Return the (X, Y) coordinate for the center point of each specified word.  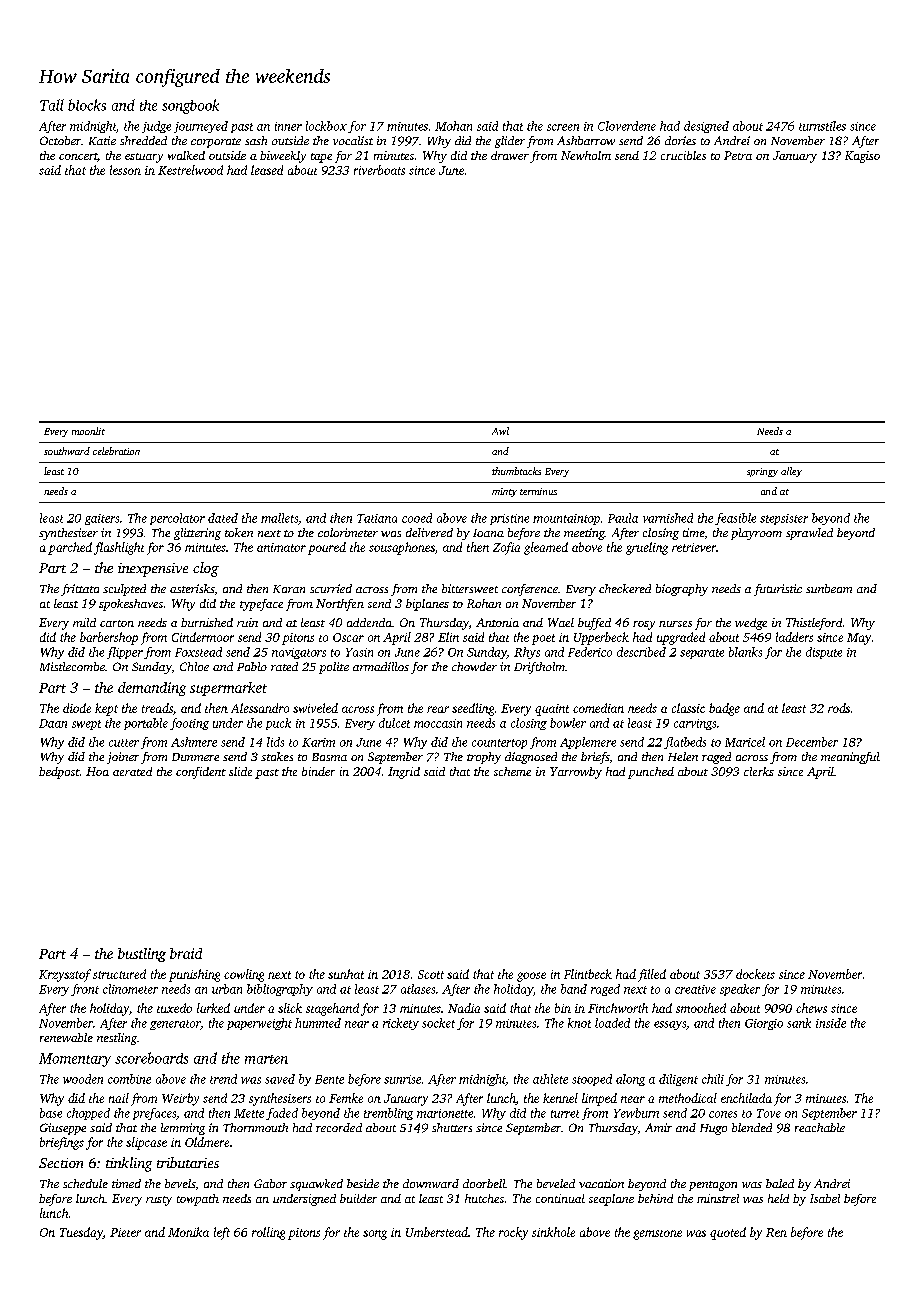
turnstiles (822, 126)
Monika (188, 1232)
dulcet (394, 723)
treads (157, 708)
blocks (87, 105)
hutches (484, 1198)
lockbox (326, 126)
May (859, 639)
